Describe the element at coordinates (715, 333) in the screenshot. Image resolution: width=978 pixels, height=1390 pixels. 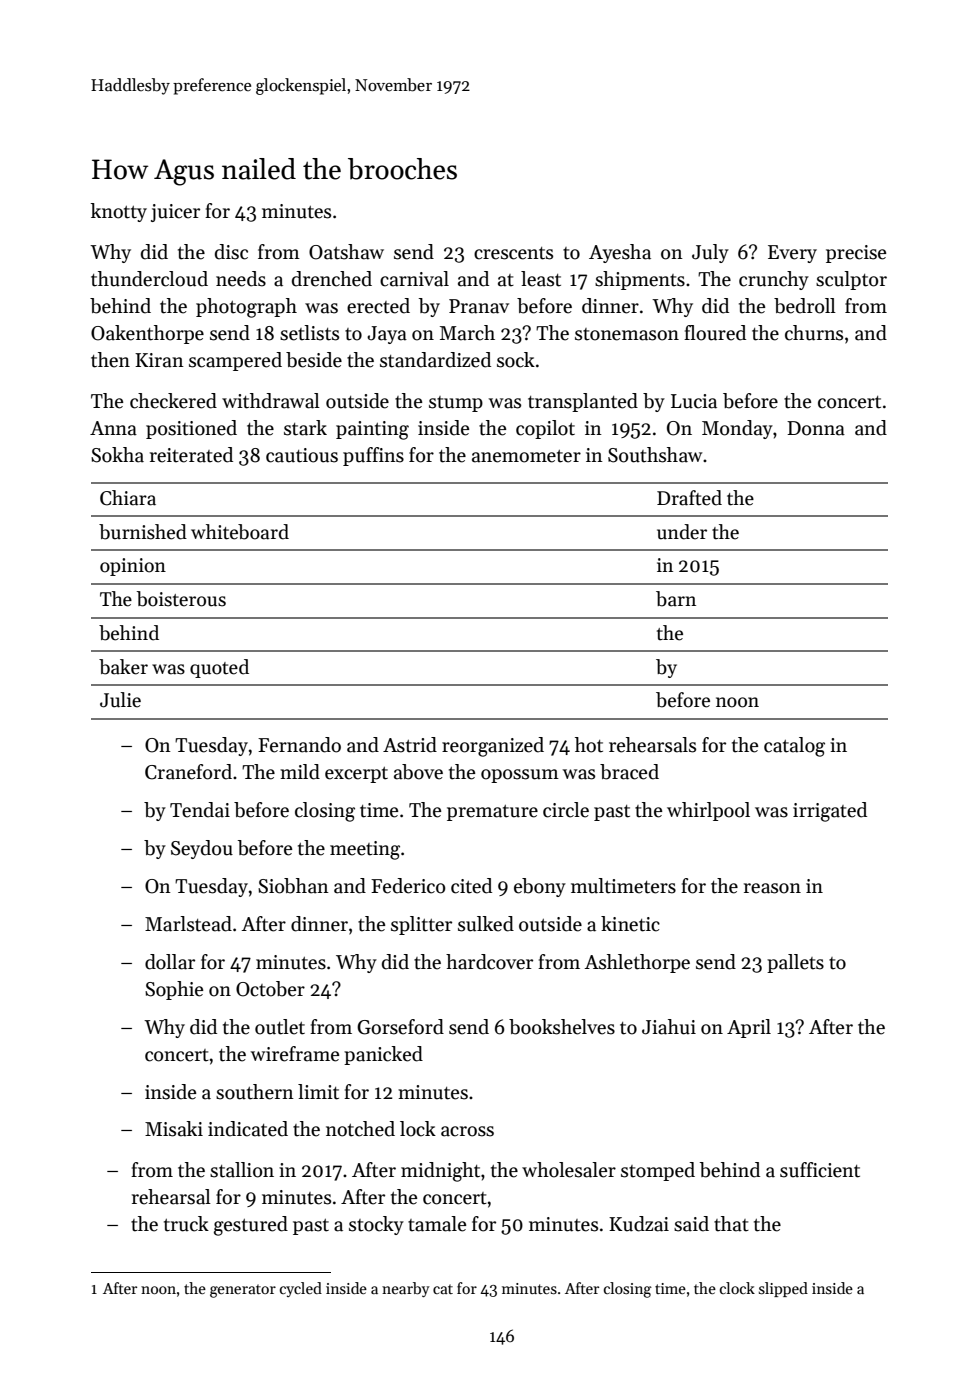
I see `floured` at that location.
